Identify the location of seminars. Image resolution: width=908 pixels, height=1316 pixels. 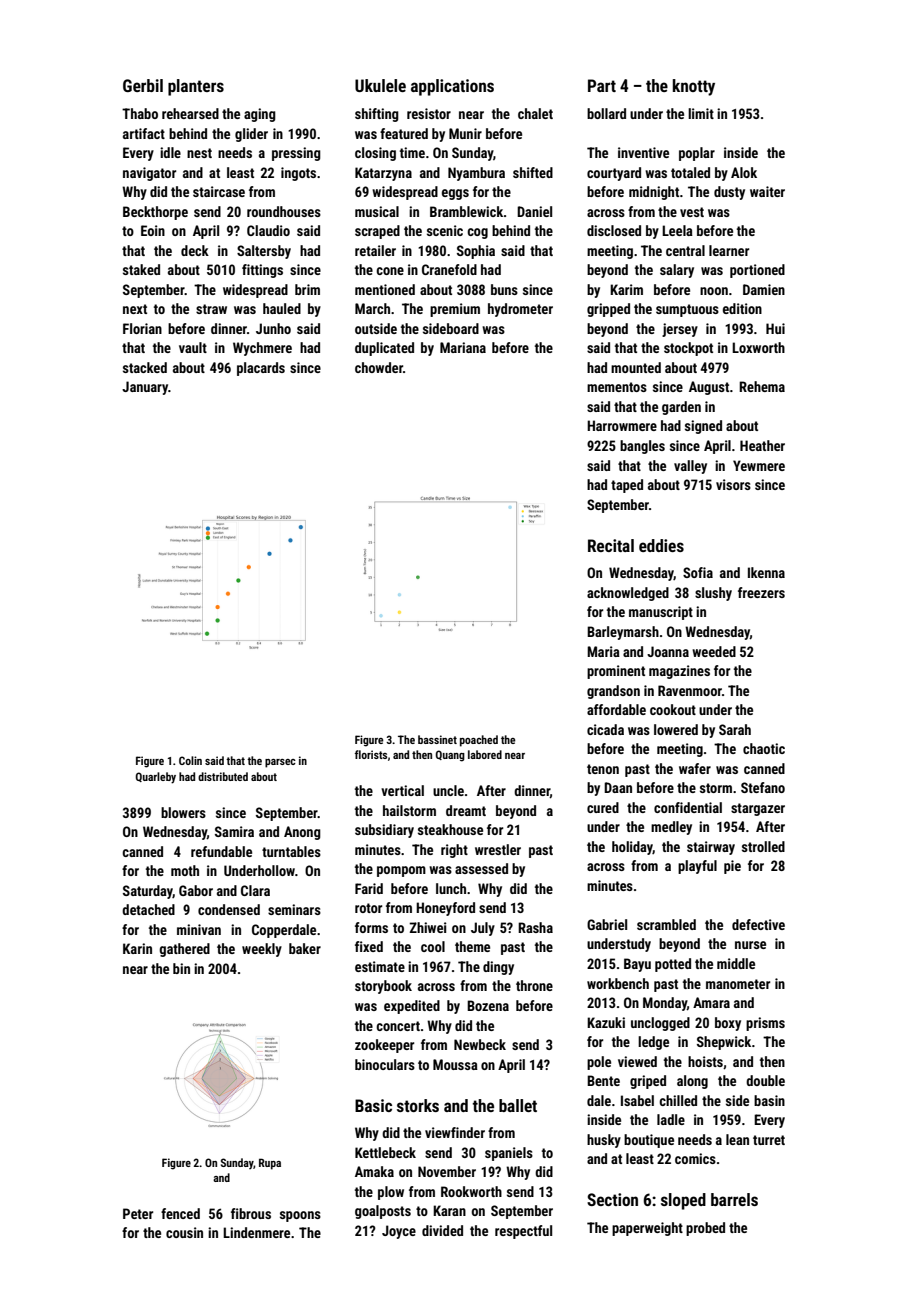
(294, 909).
